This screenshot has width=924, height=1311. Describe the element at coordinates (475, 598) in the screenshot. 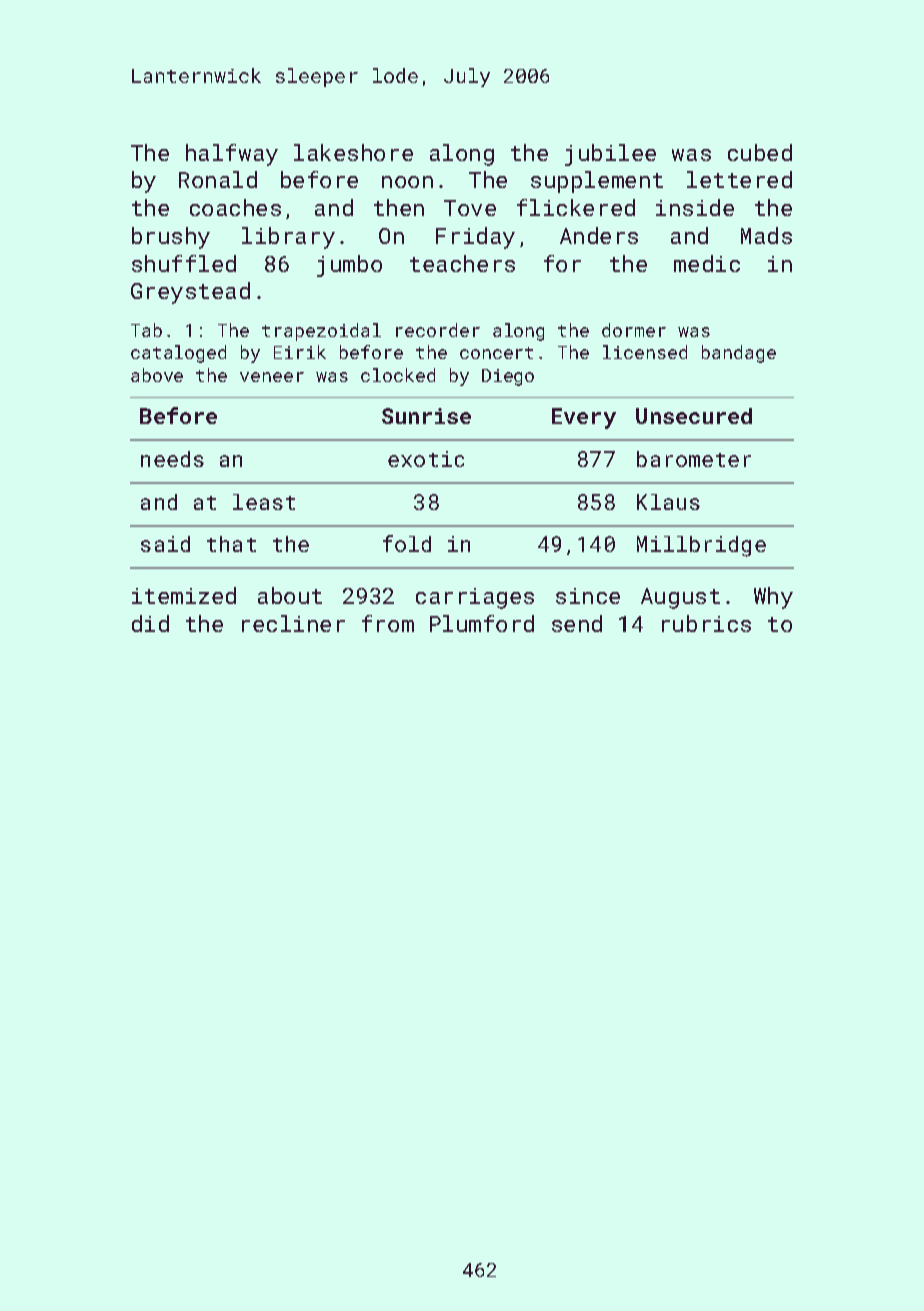

I see `carriages` at that location.
